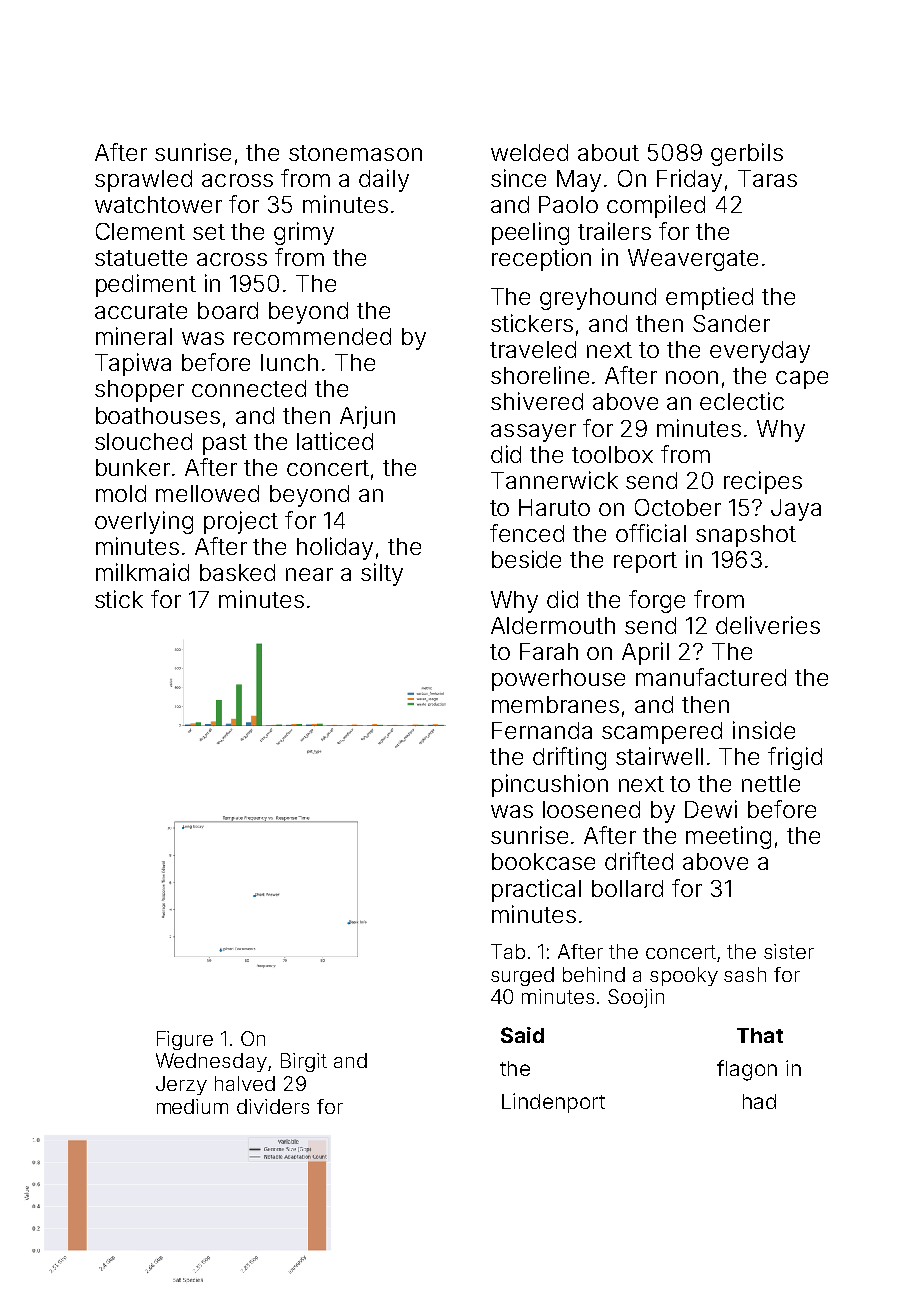 The width and height of the document is (924, 1311). Describe the element at coordinates (542, 730) in the document. I see `Fernanda` at that location.
